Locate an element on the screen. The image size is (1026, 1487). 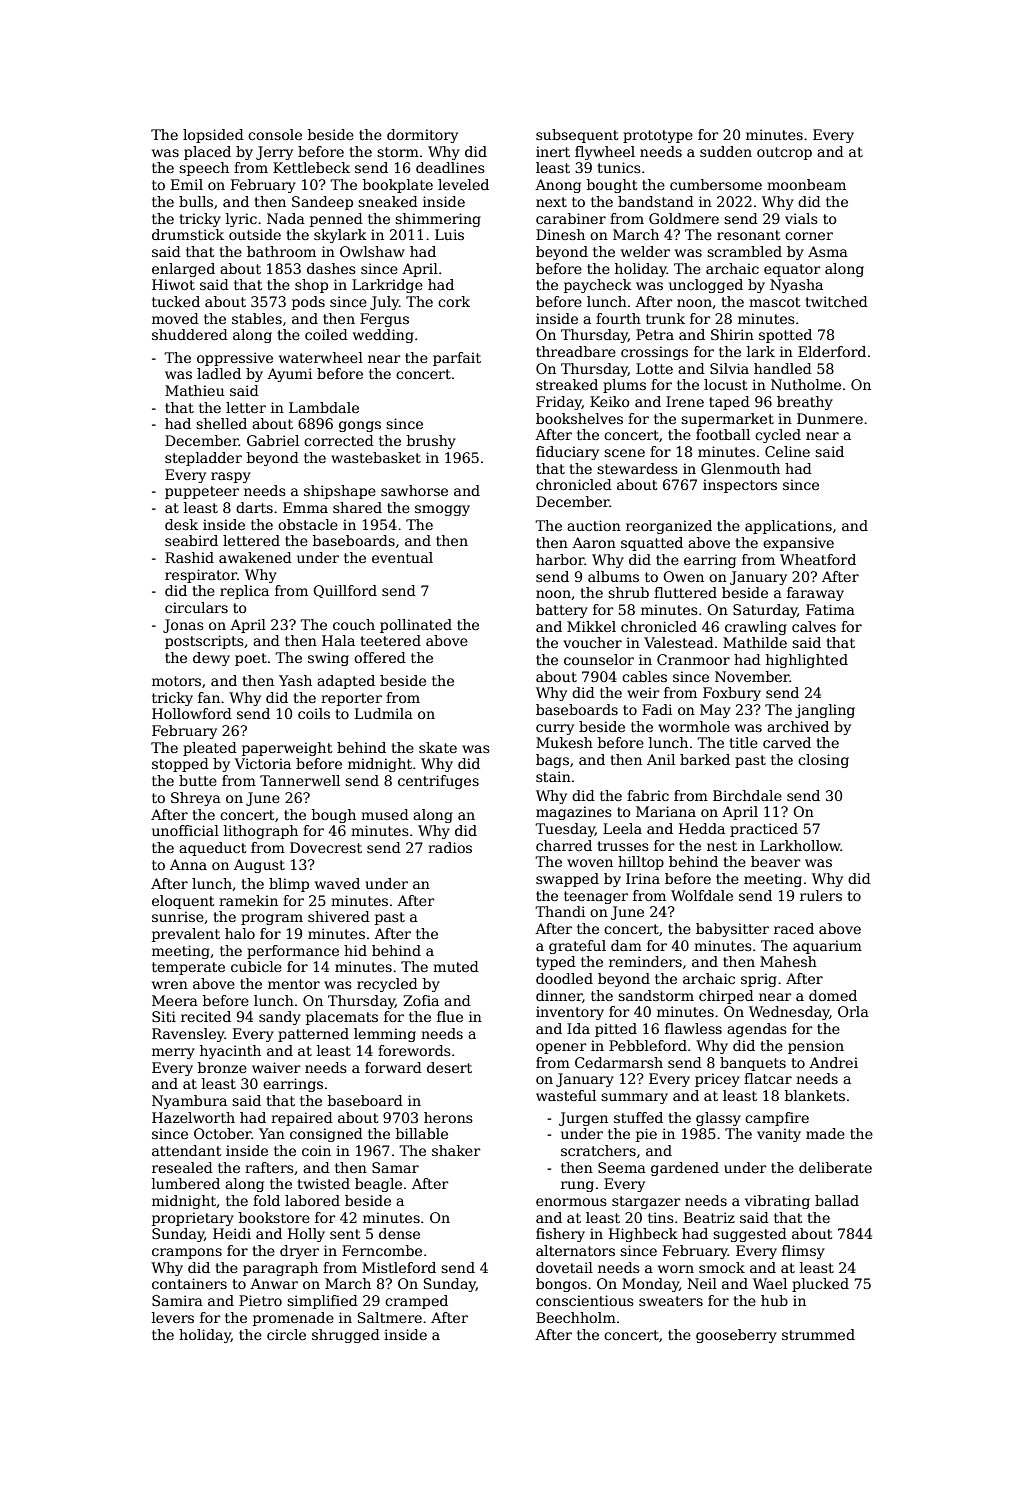
radios is located at coordinates (450, 847).
